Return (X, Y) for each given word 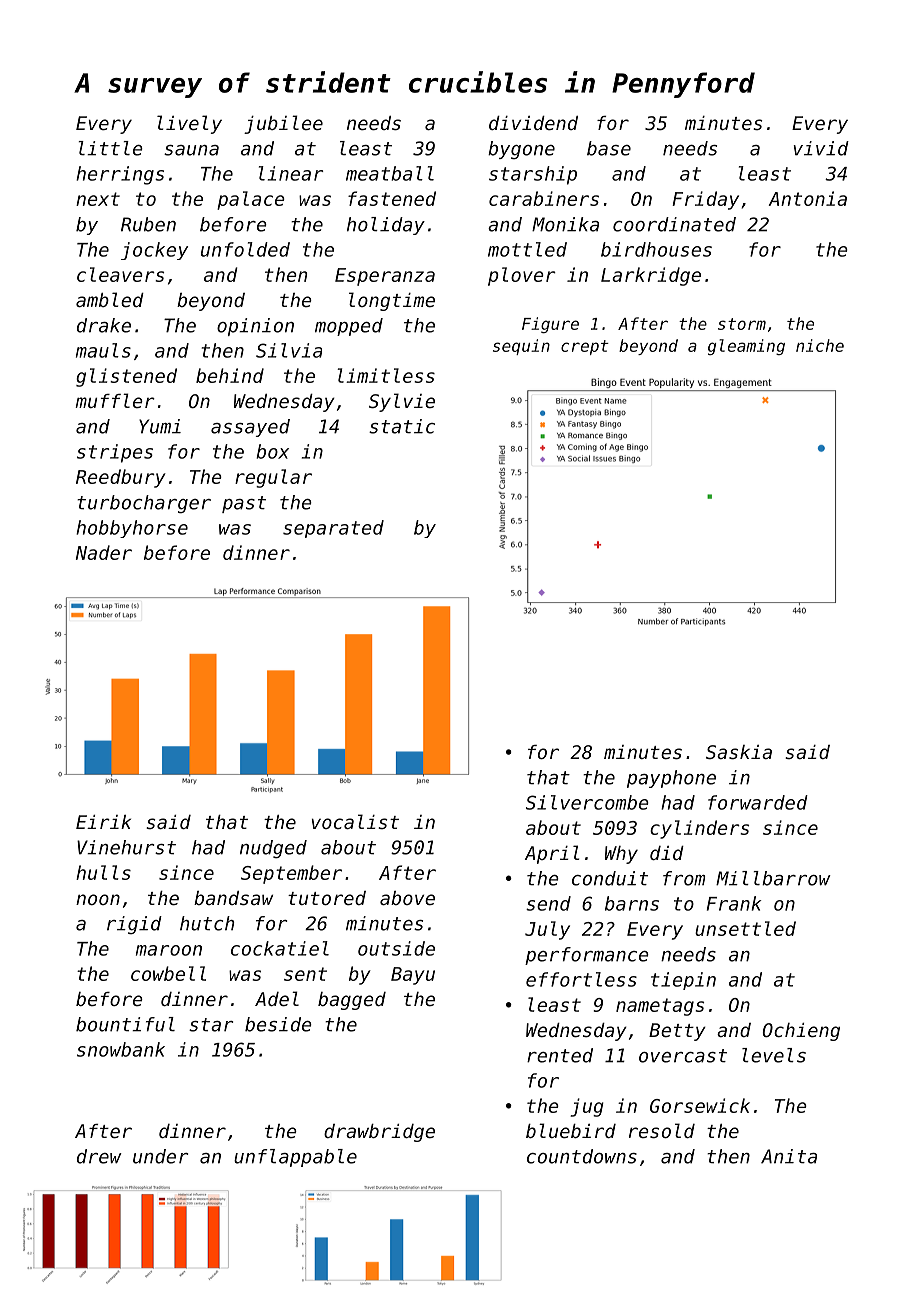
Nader (104, 552)
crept (585, 347)
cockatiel (280, 948)
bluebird (571, 1130)
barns (632, 903)
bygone (521, 150)
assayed (250, 428)
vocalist (355, 821)
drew (99, 1156)
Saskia (739, 752)
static (402, 426)
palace (251, 200)
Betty (677, 1032)
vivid (821, 148)
